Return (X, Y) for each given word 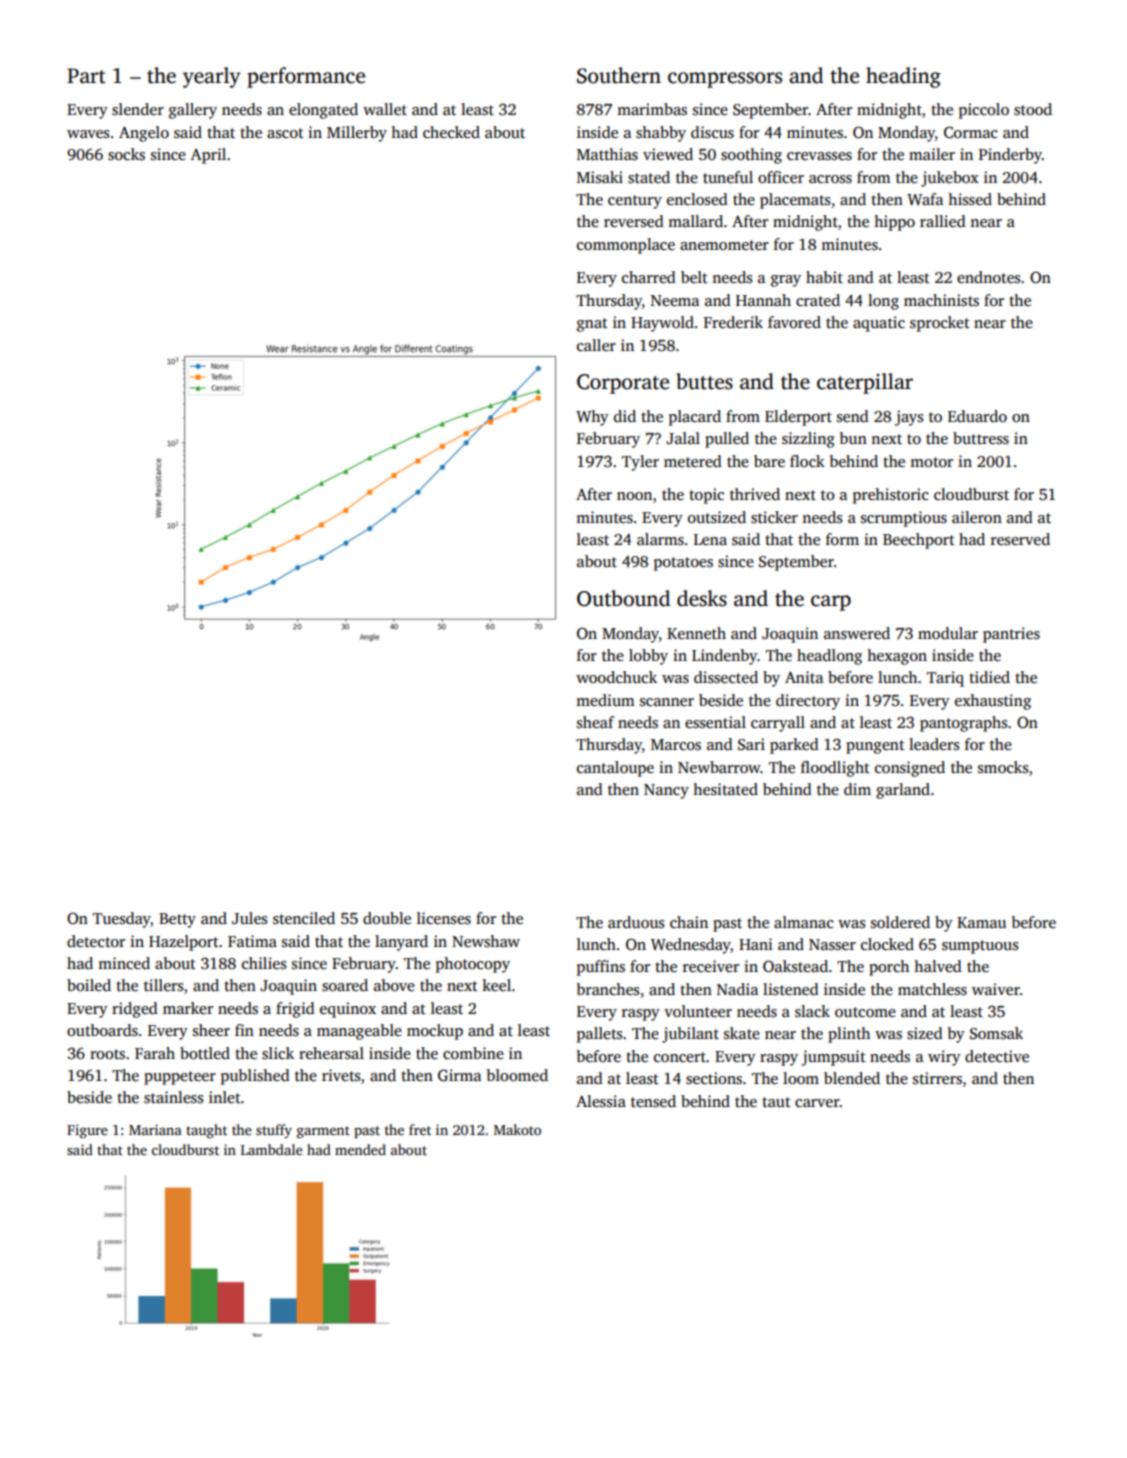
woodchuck (616, 677)
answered (857, 633)
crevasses (819, 156)
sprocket (940, 324)
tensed (653, 1101)
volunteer (698, 1011)
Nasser (832, 945)
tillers (163, 985)
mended (360, 1149)
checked (451, 132)
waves (88, 134)
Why (592, 418)
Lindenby (725, 657)
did (625, 416)
